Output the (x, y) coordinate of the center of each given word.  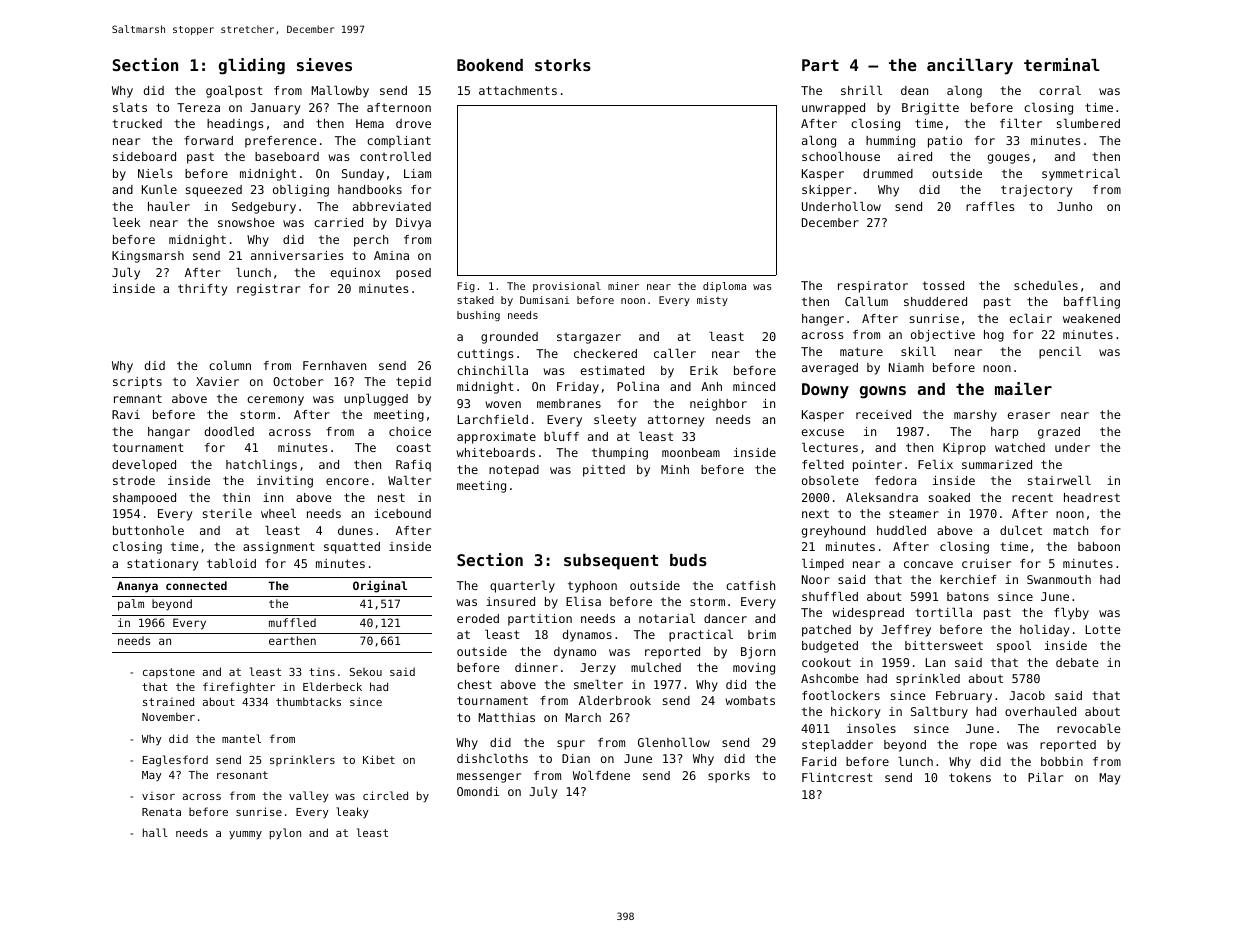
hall (155, 832)
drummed (888, 173)
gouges (1009, 159)
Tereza (198, 107)
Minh (675, 469)
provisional (567, 287)
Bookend (490, 65)
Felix (935, 464)
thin (236, 497)
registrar (268, 290)
